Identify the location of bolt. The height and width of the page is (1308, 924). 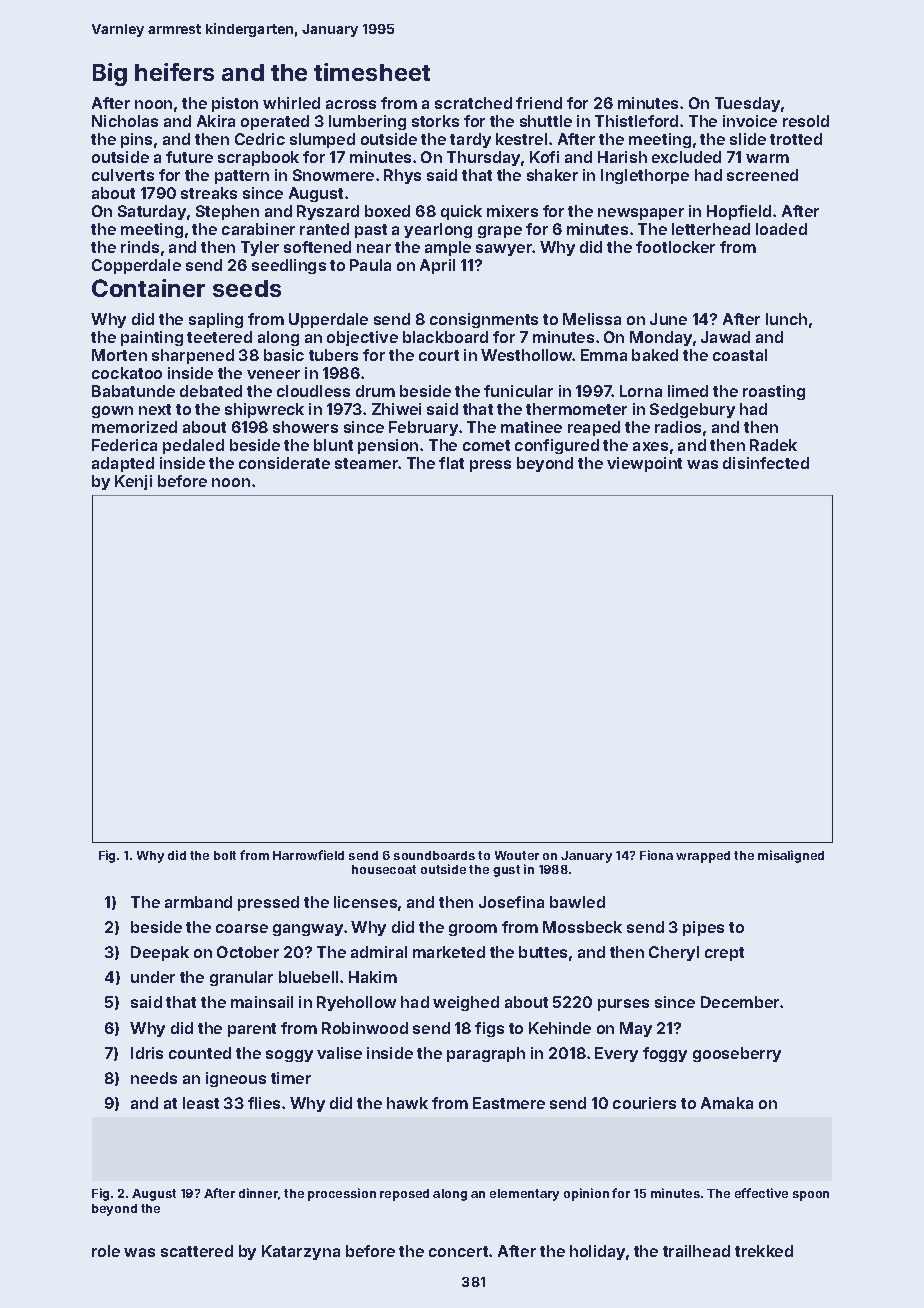
(225, 855).
